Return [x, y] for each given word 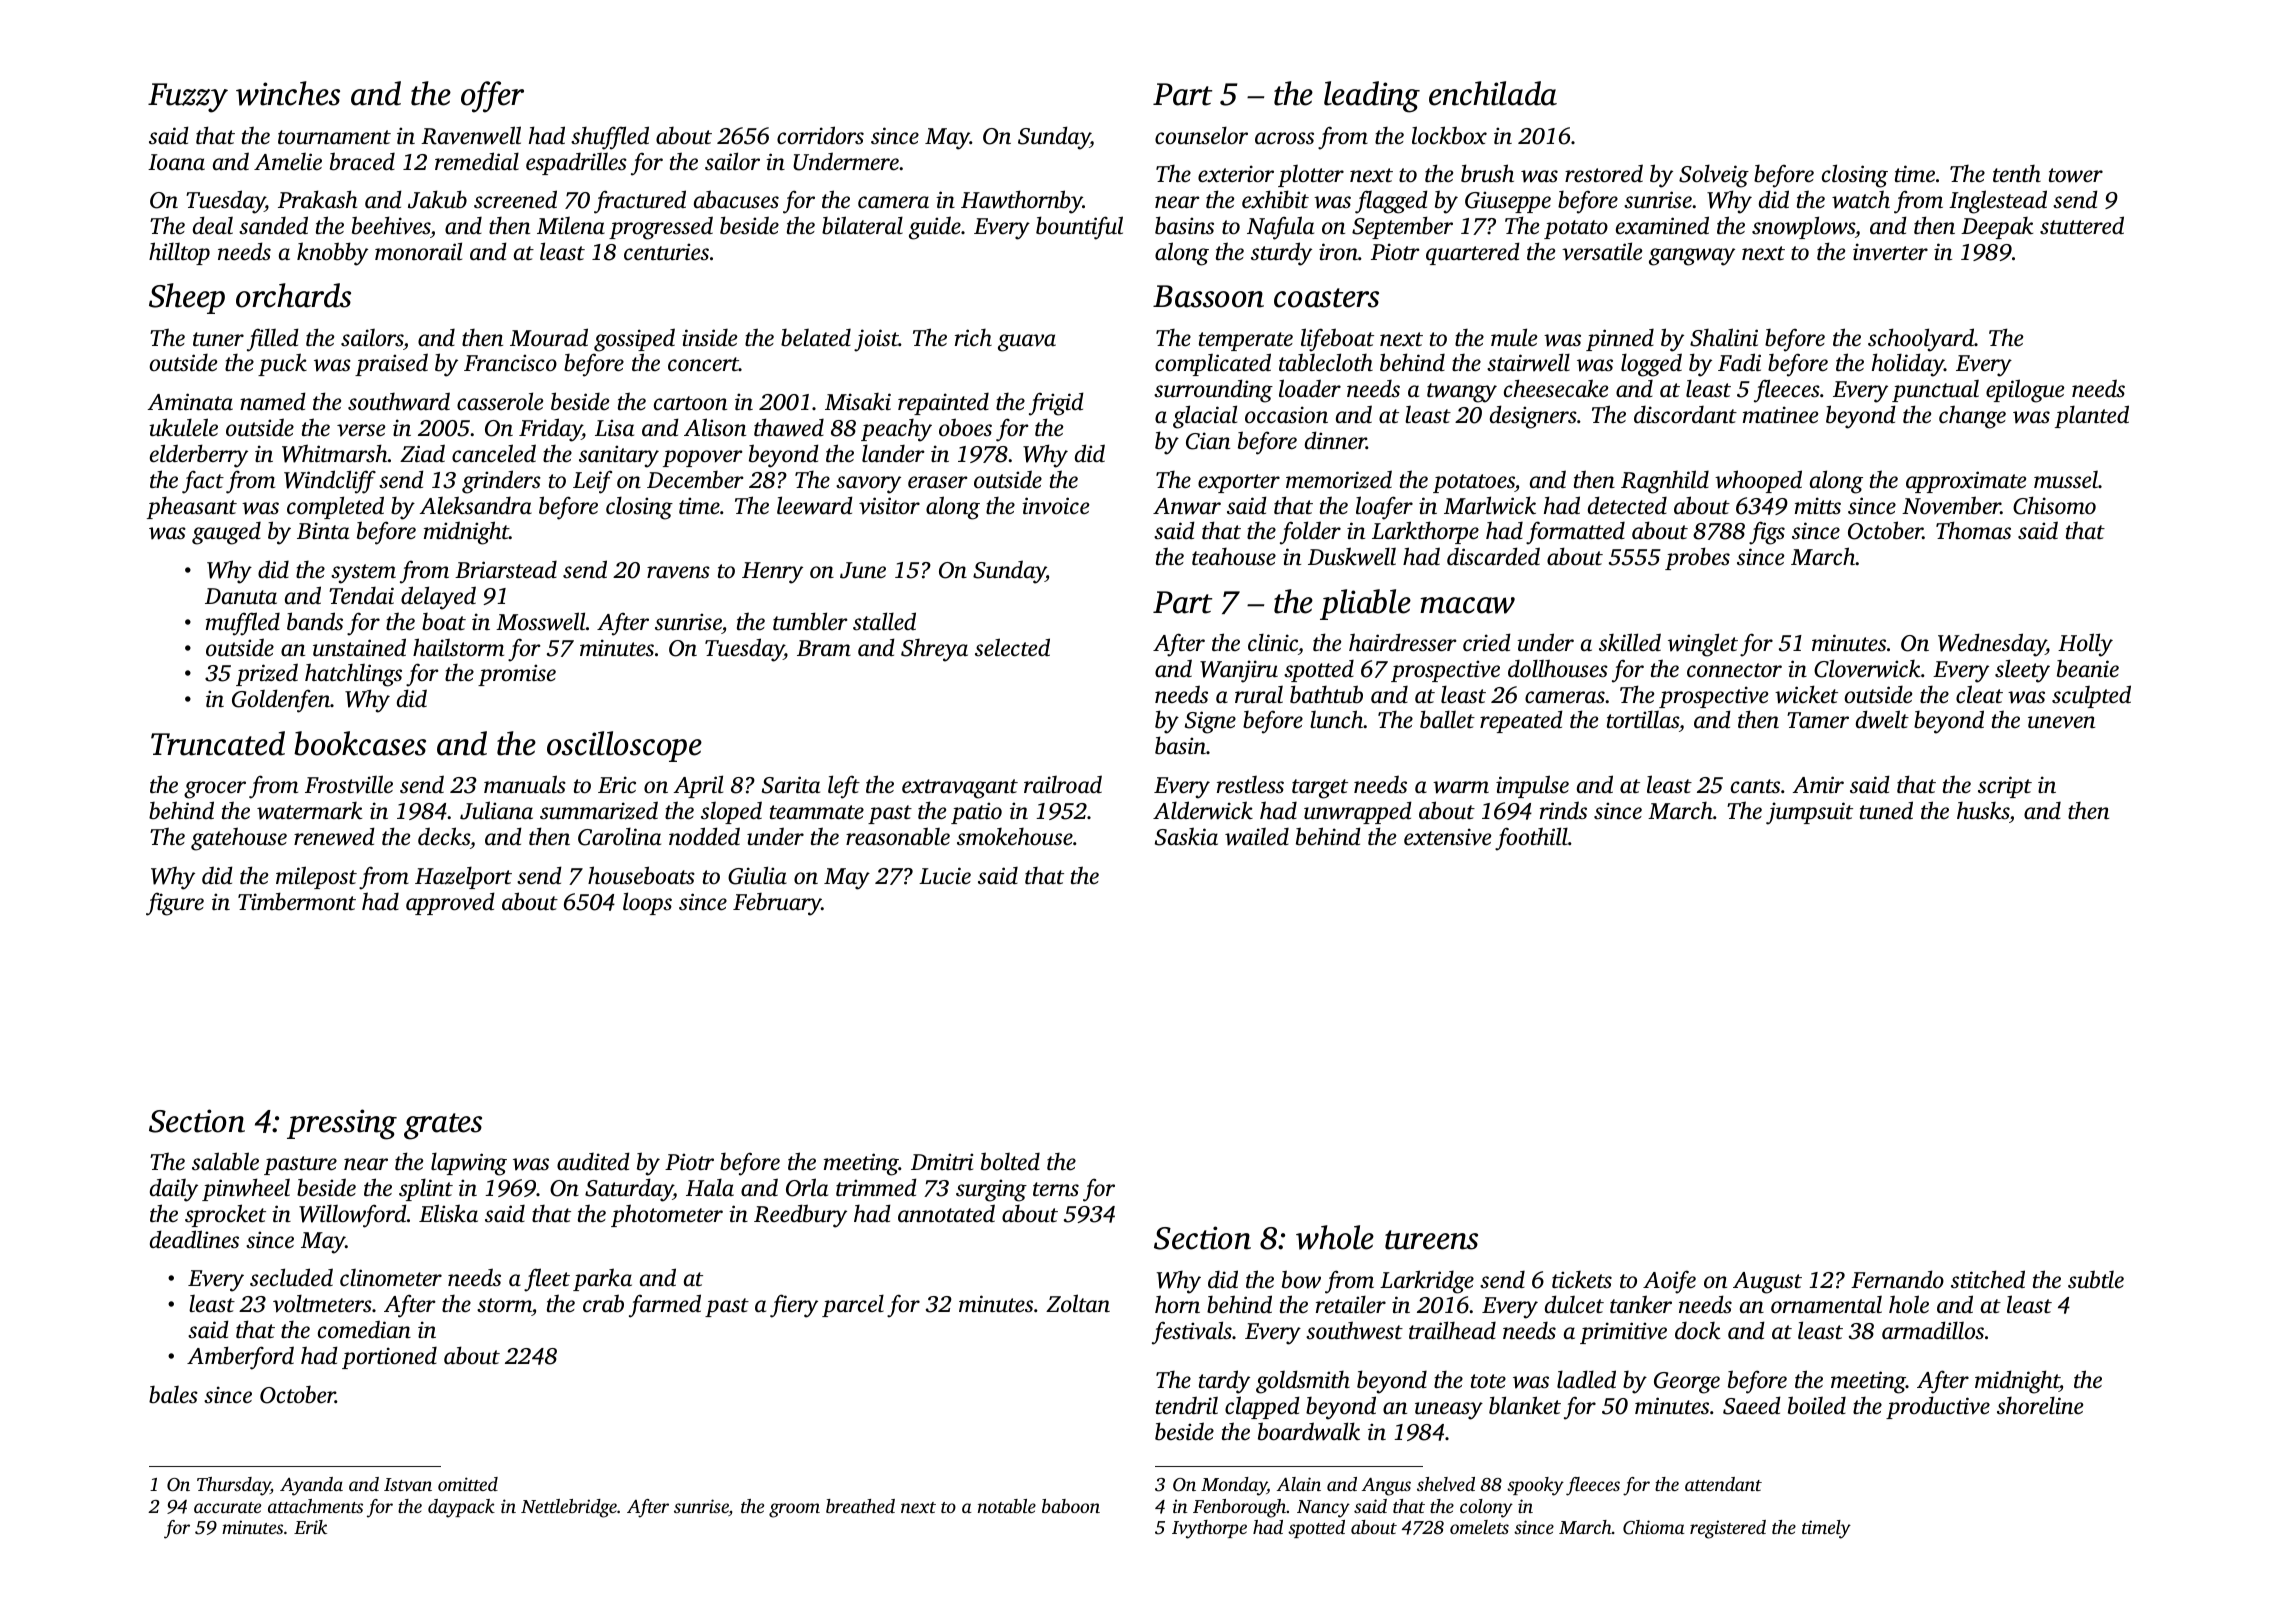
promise [517, 675]
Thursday [234, 1486]
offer [492, 97]
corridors [820, 135]
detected [1627, 505]
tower [2076, 175]
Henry [772, 573]
